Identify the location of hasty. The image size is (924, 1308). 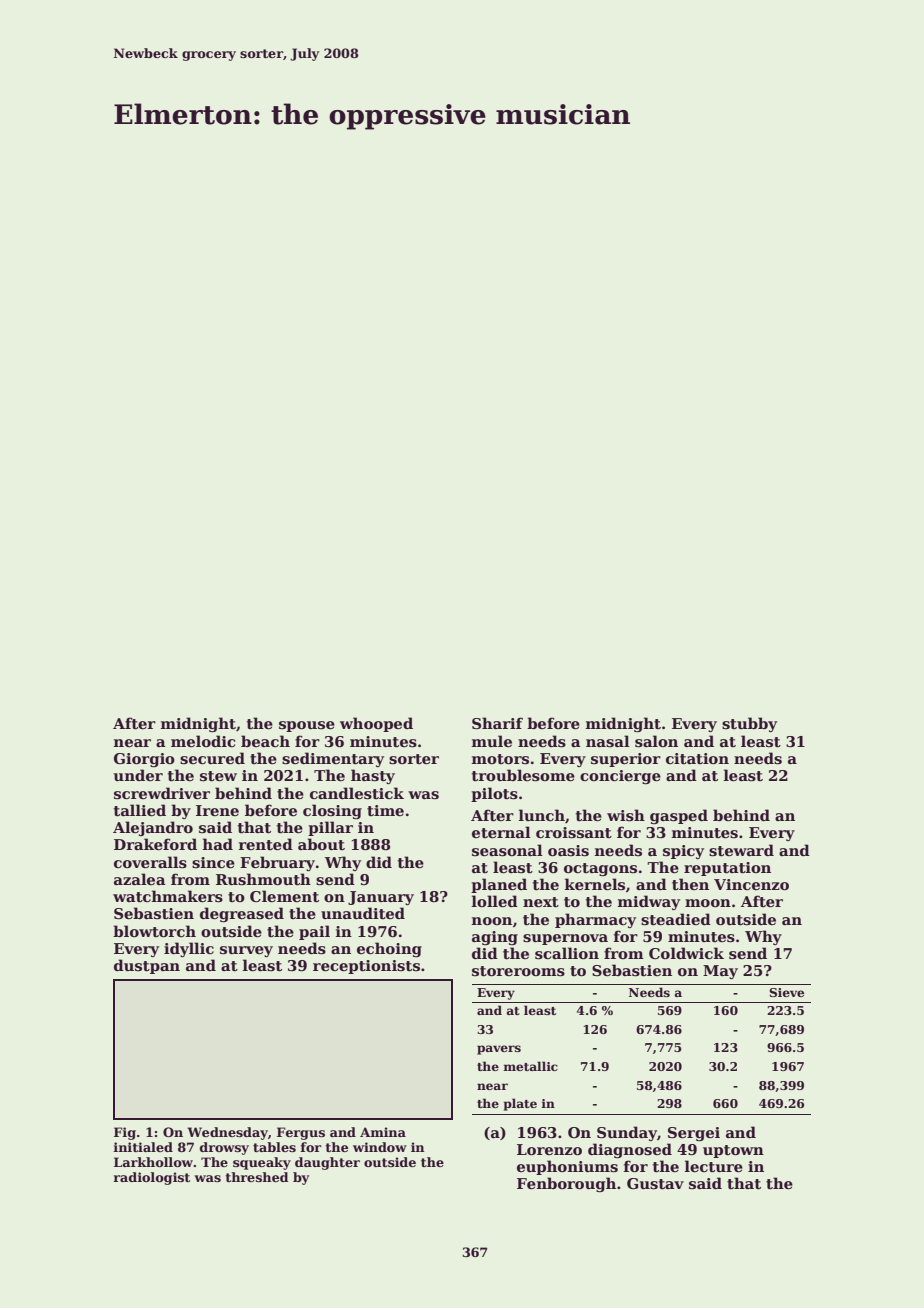
(373, 776).
